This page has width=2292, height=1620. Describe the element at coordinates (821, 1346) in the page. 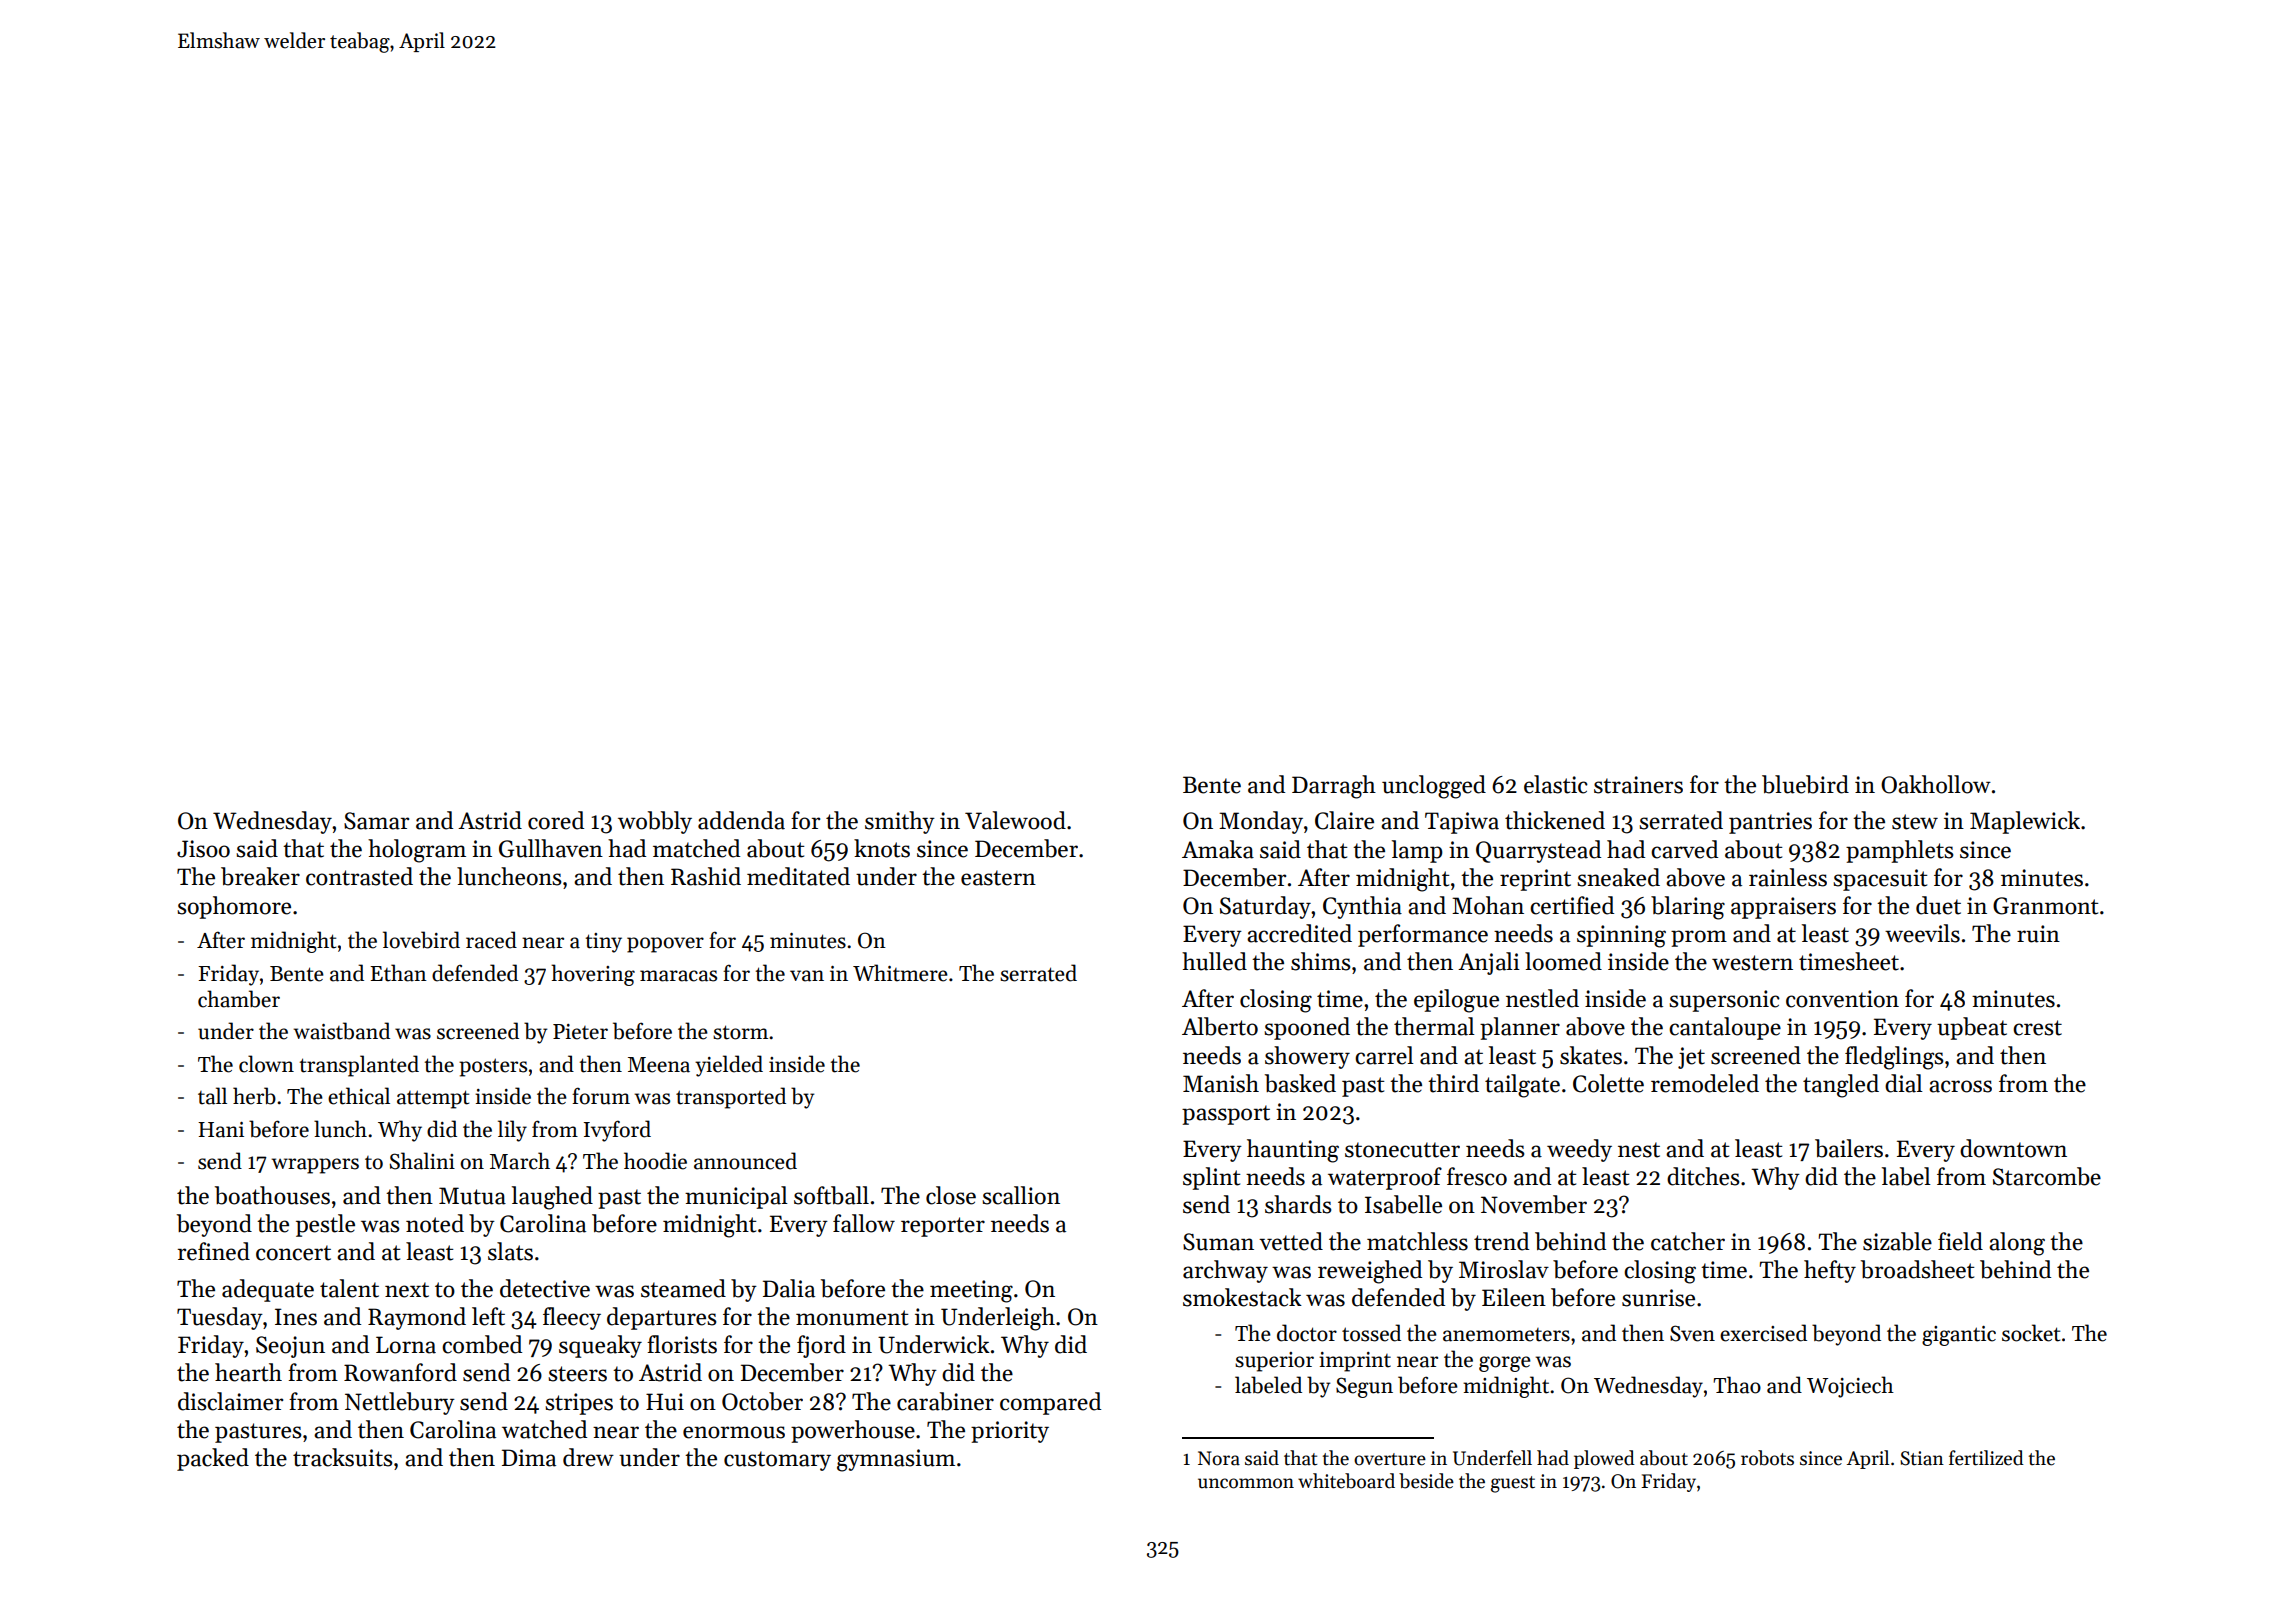

I see `fjord` at that location.
